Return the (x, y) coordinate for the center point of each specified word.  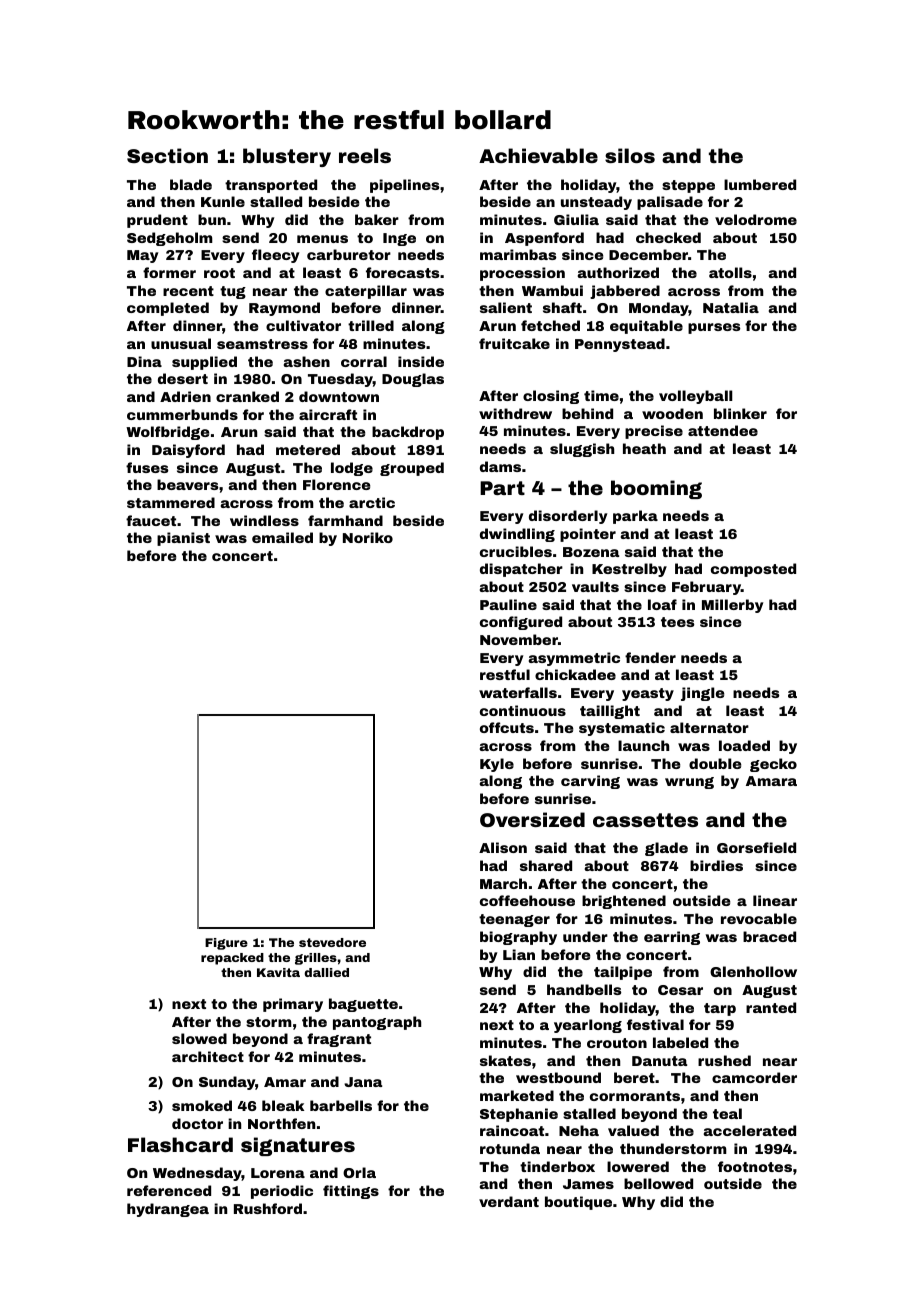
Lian (519, 954)
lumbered (760, 184)
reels (365, 155)
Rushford (268, 1208)
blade (191, 184)
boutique (578, 1203)
